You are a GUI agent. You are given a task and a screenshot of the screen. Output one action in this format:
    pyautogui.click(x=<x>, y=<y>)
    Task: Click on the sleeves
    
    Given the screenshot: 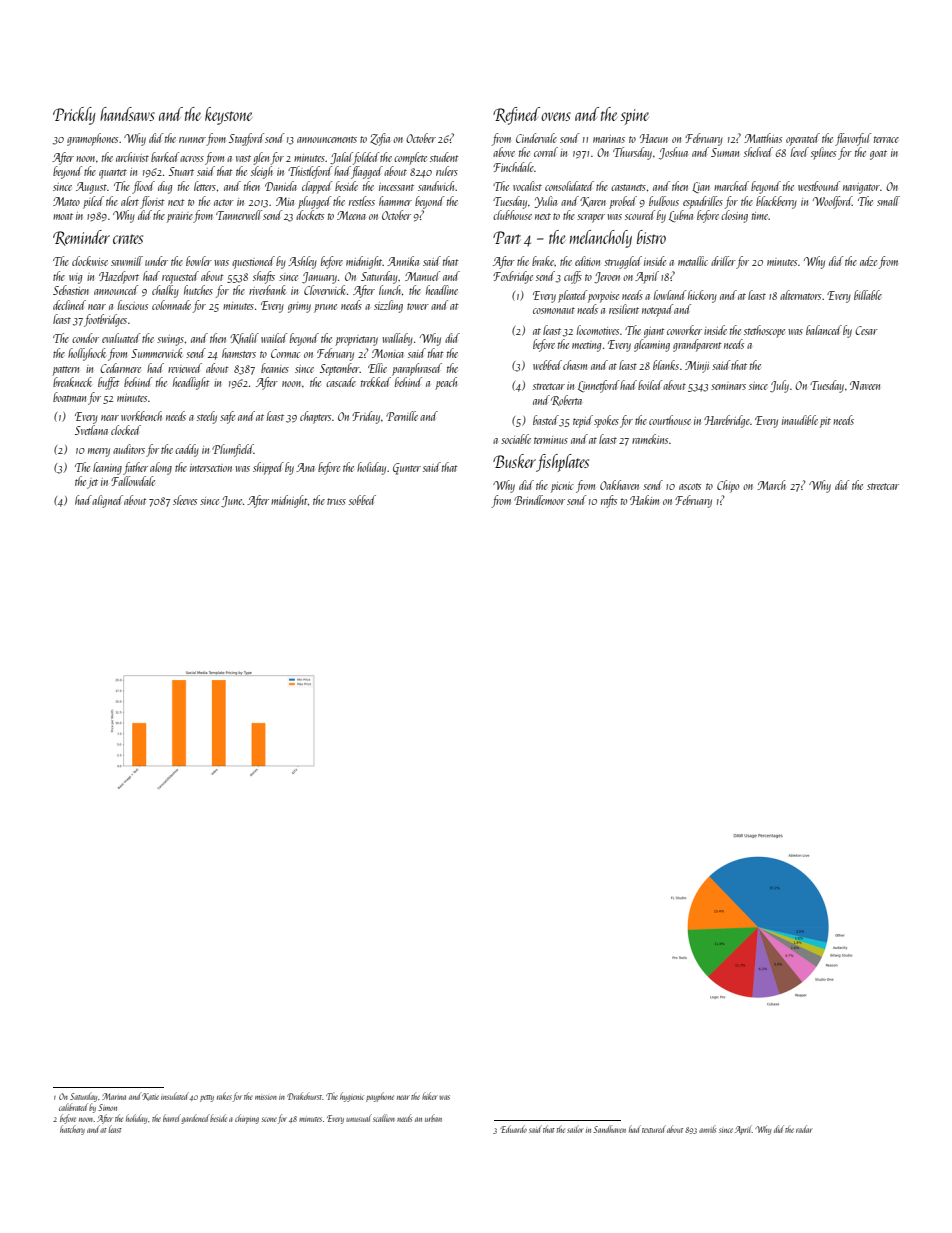 What is the action you would take?
    pyautogui.click(x=185, y=500)
